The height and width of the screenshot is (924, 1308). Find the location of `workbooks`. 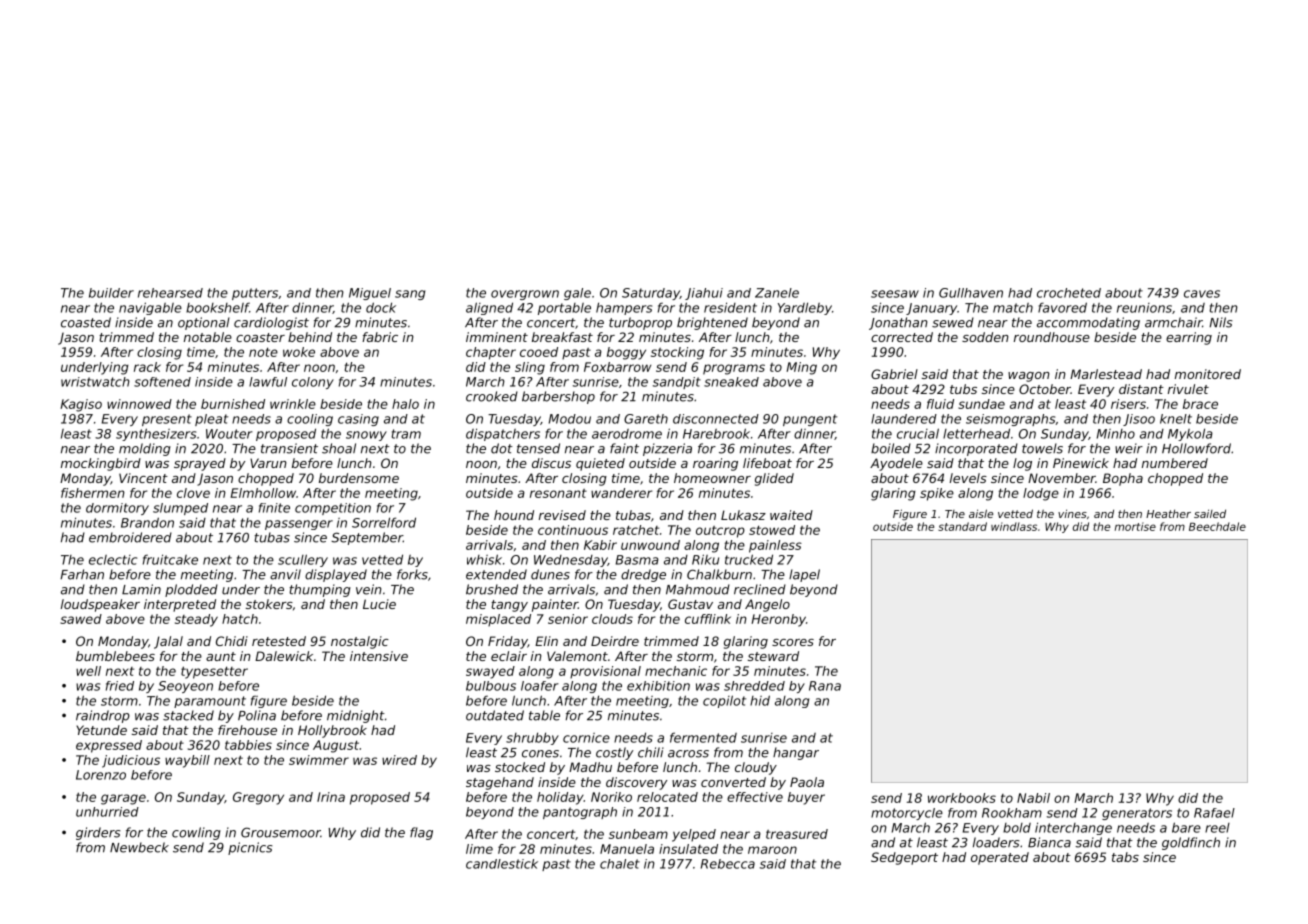

workbooks is located at coordinates (962, 798).
